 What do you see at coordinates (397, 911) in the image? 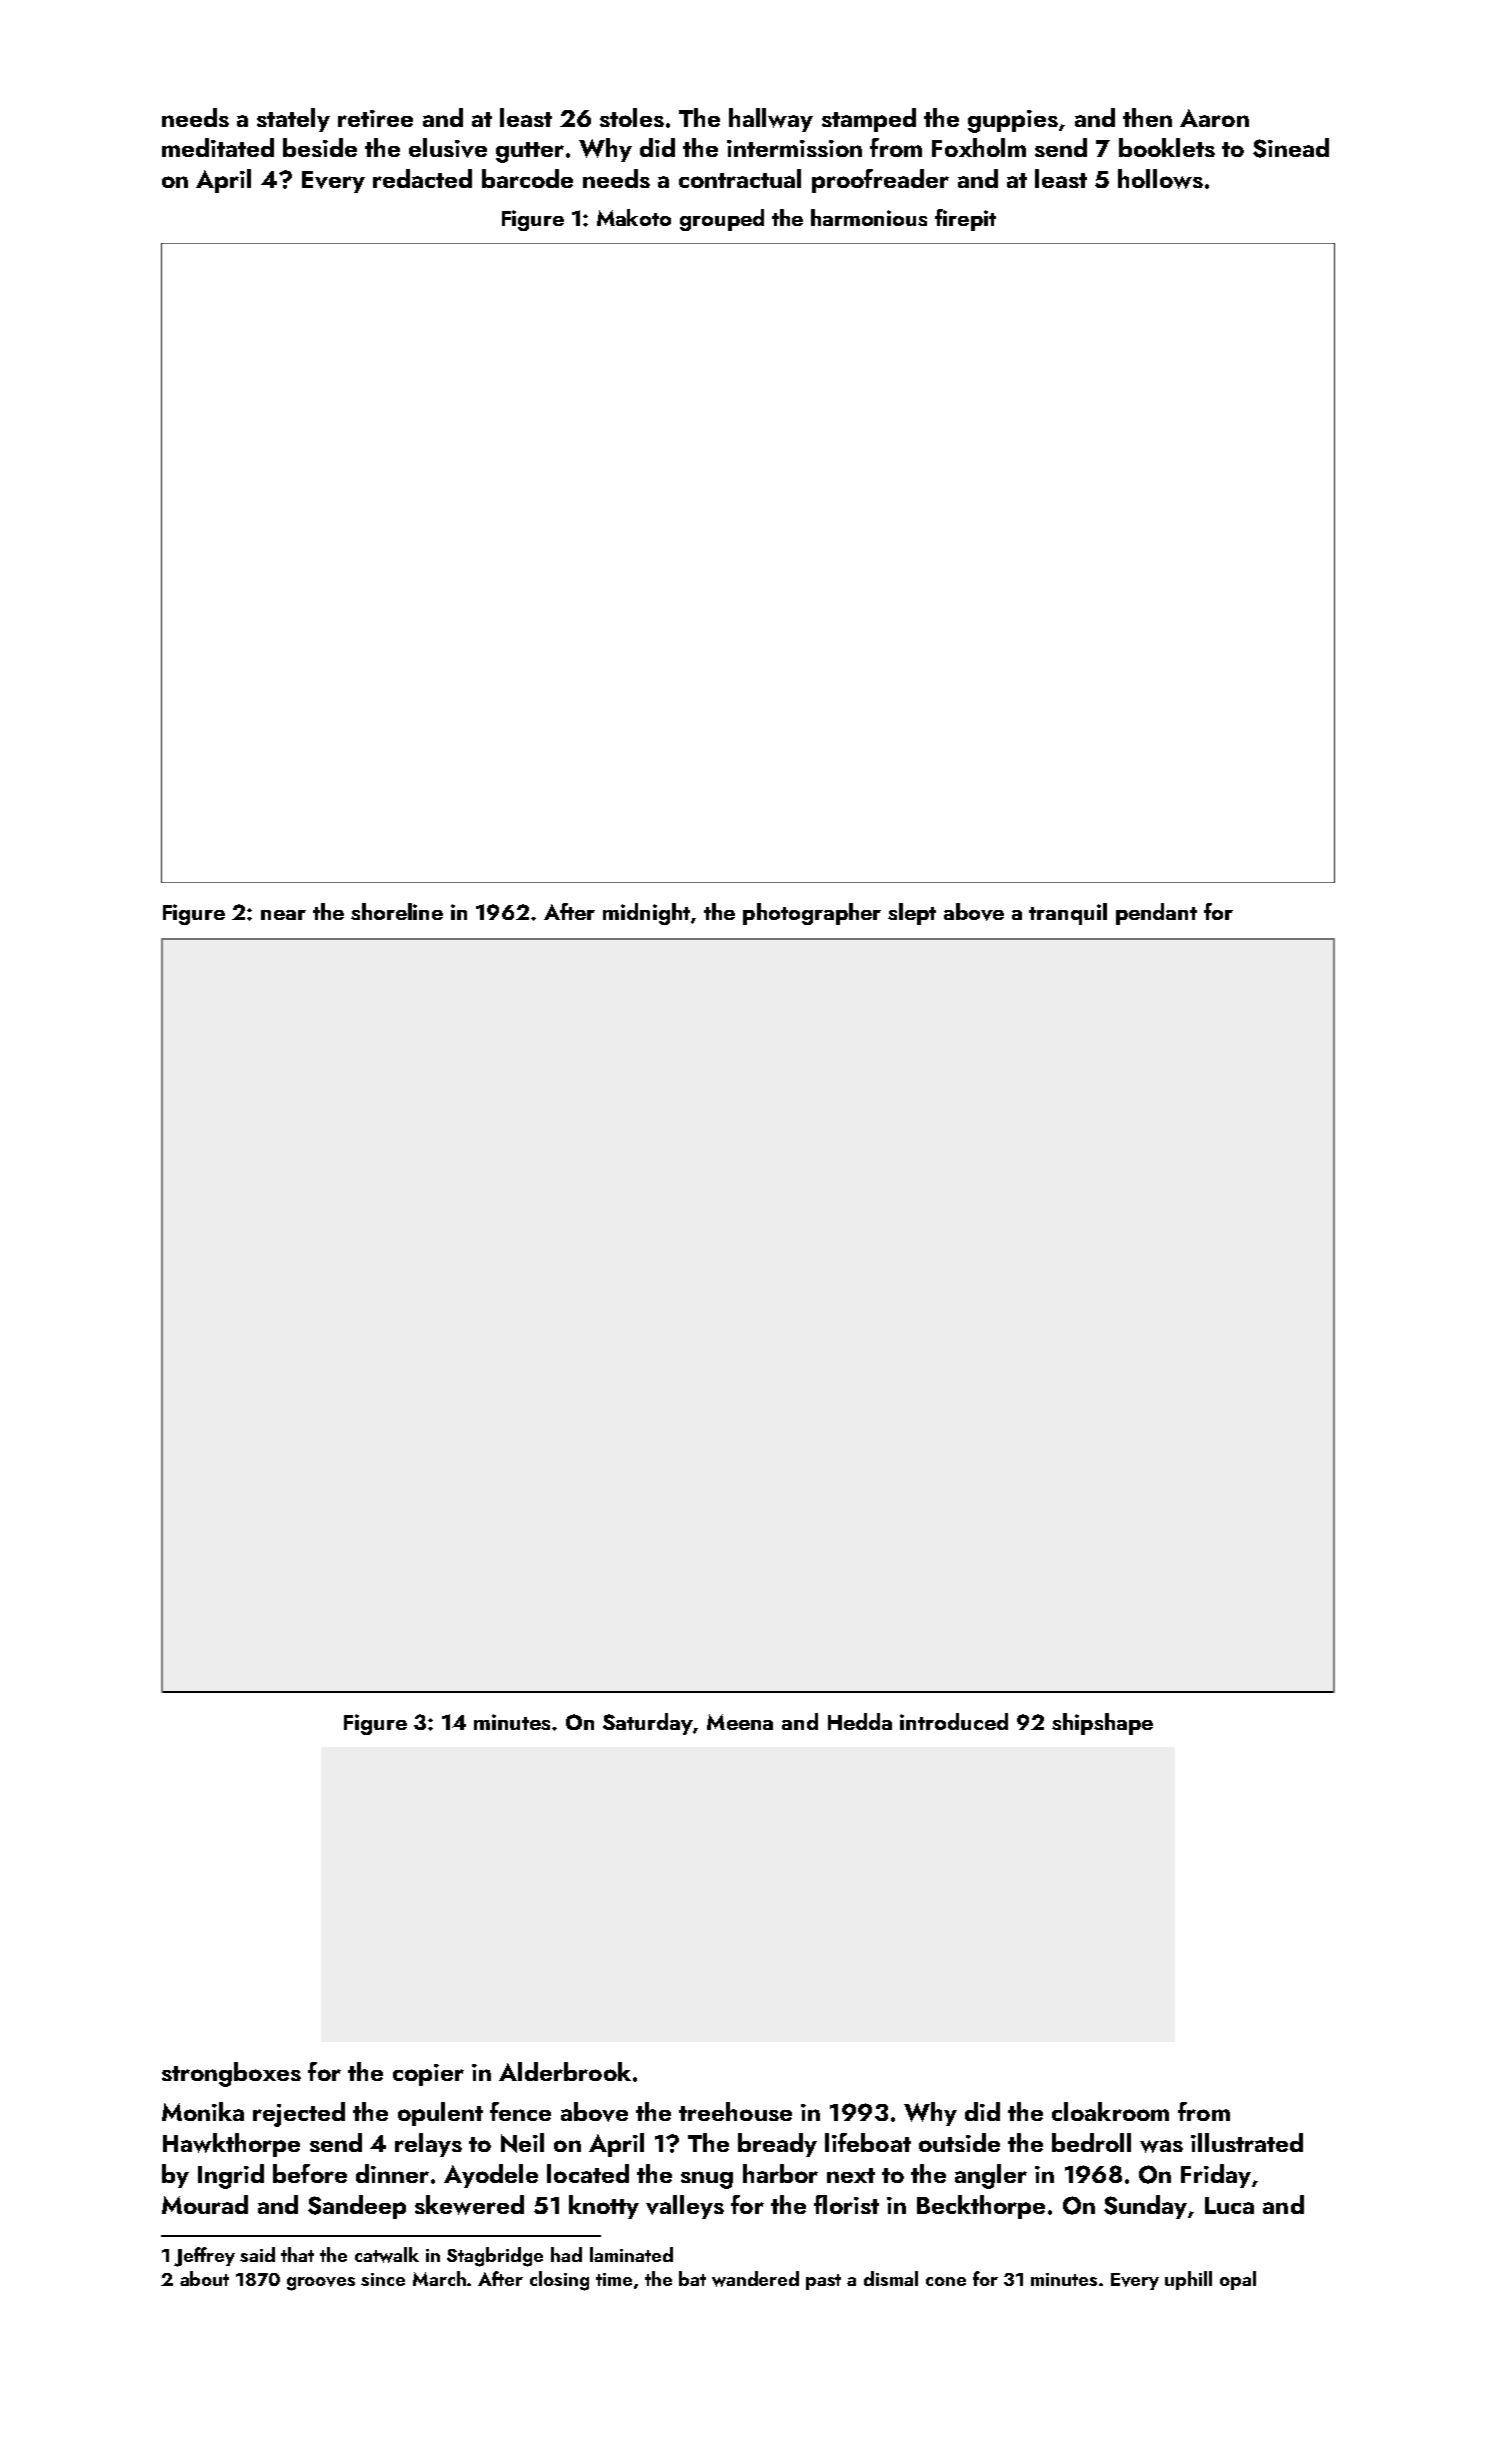
I see `shoreline` at bounding box center [397, 911].
